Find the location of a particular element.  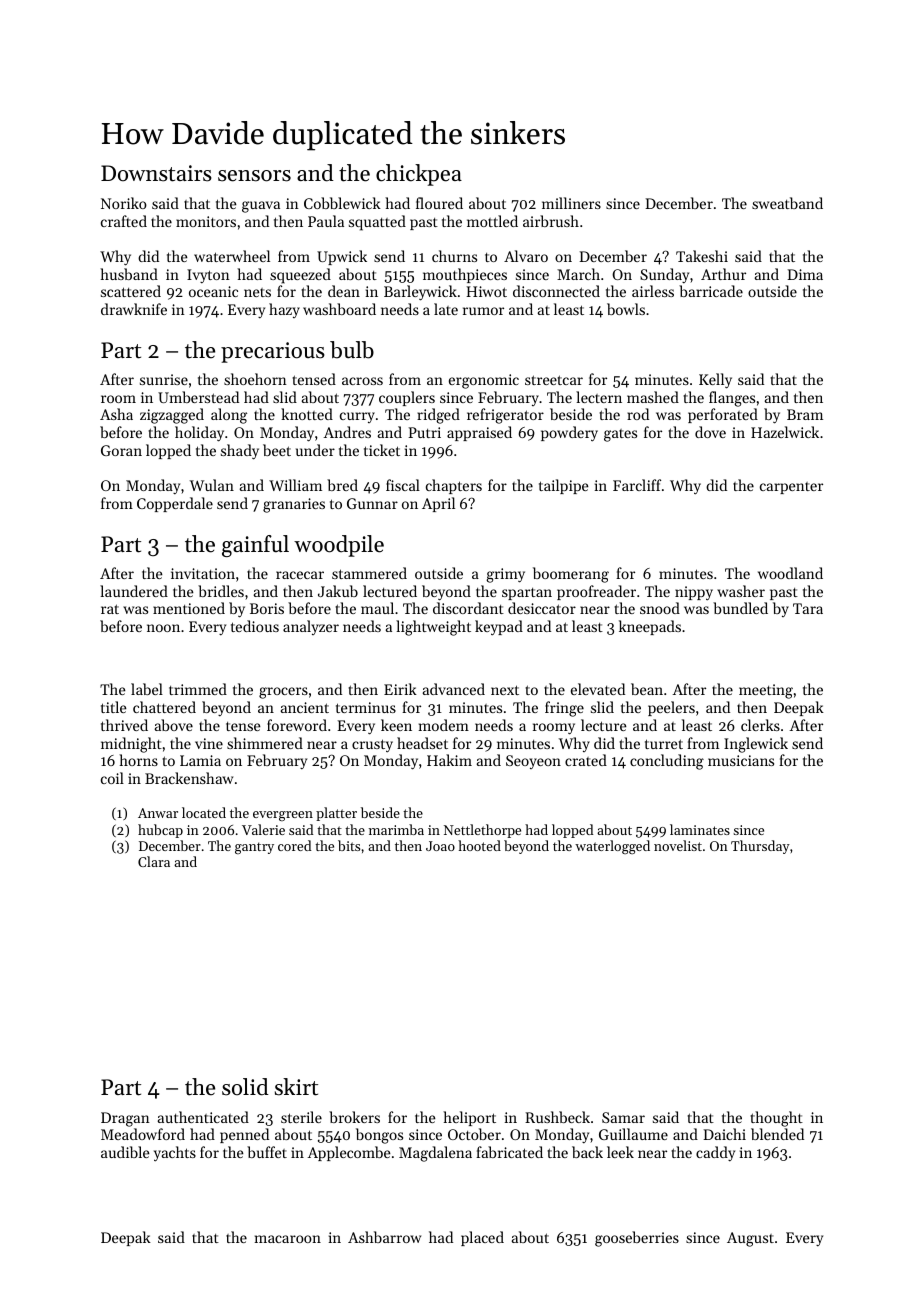

Downstairs is located at coordinates (156, 173).
